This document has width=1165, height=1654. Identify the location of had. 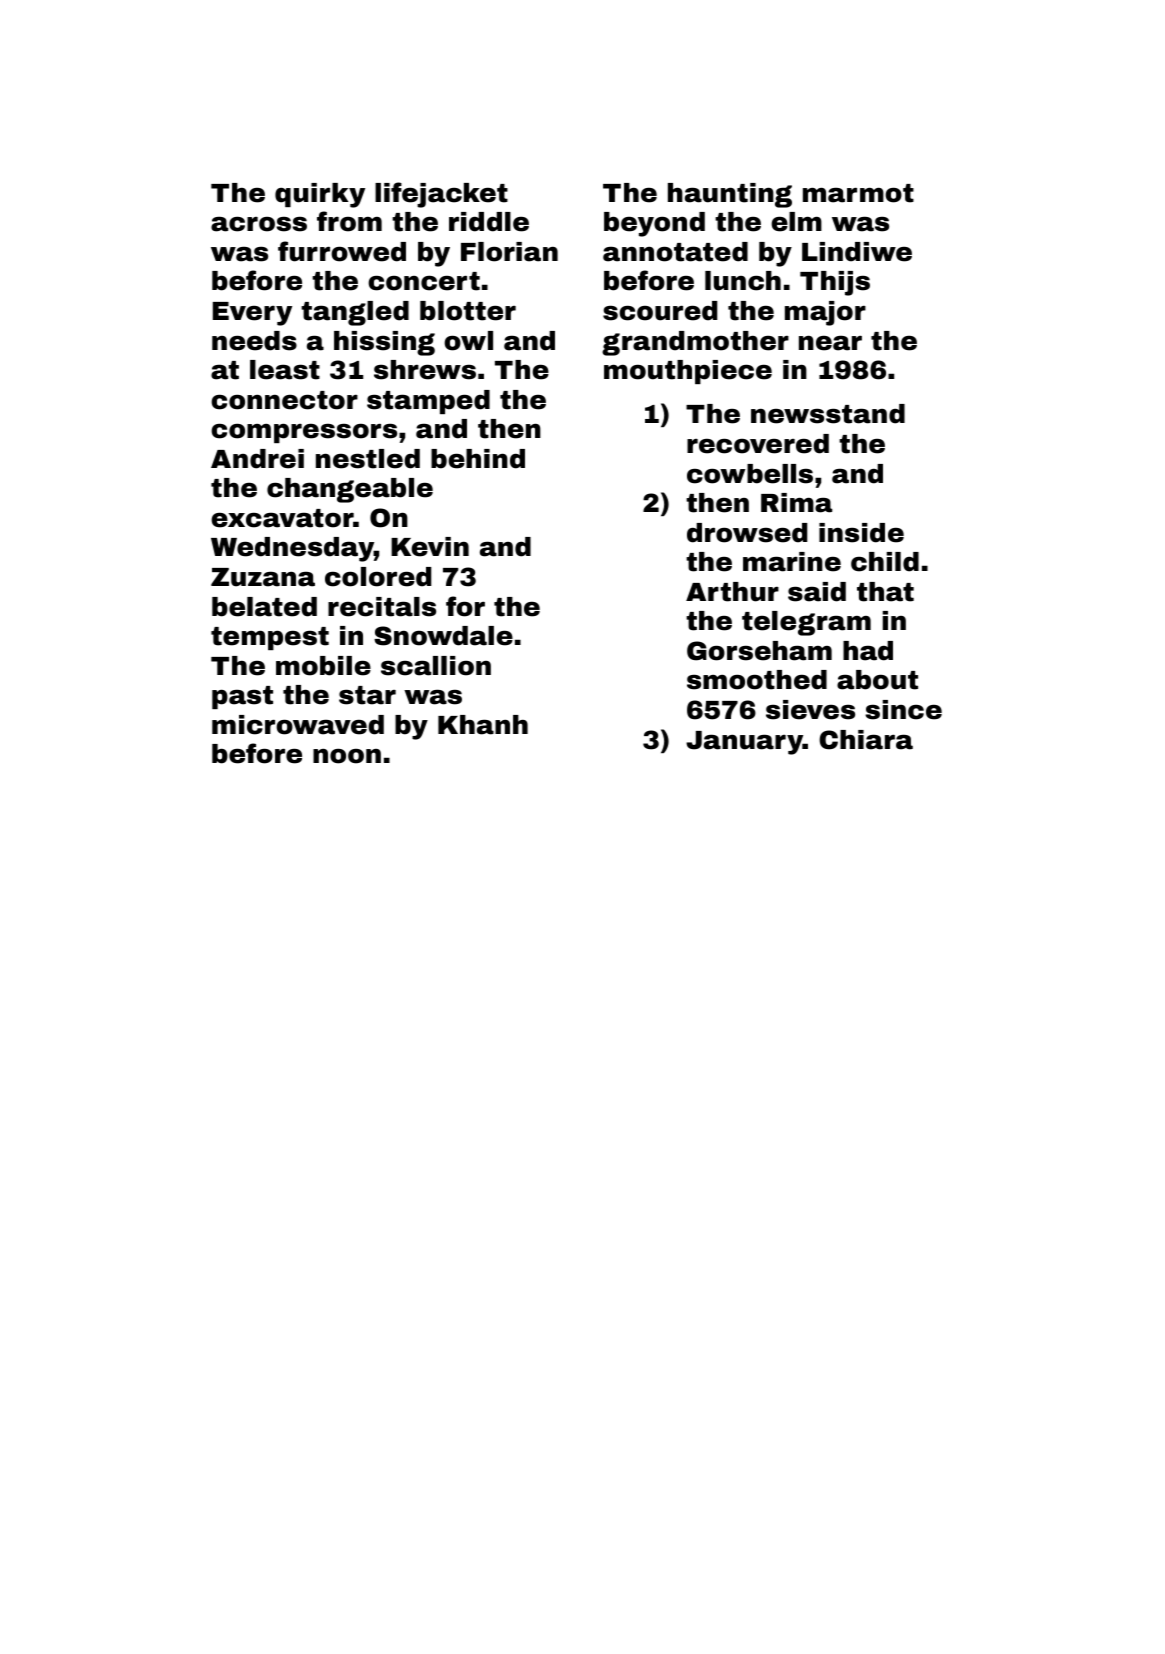
(868, 651).
